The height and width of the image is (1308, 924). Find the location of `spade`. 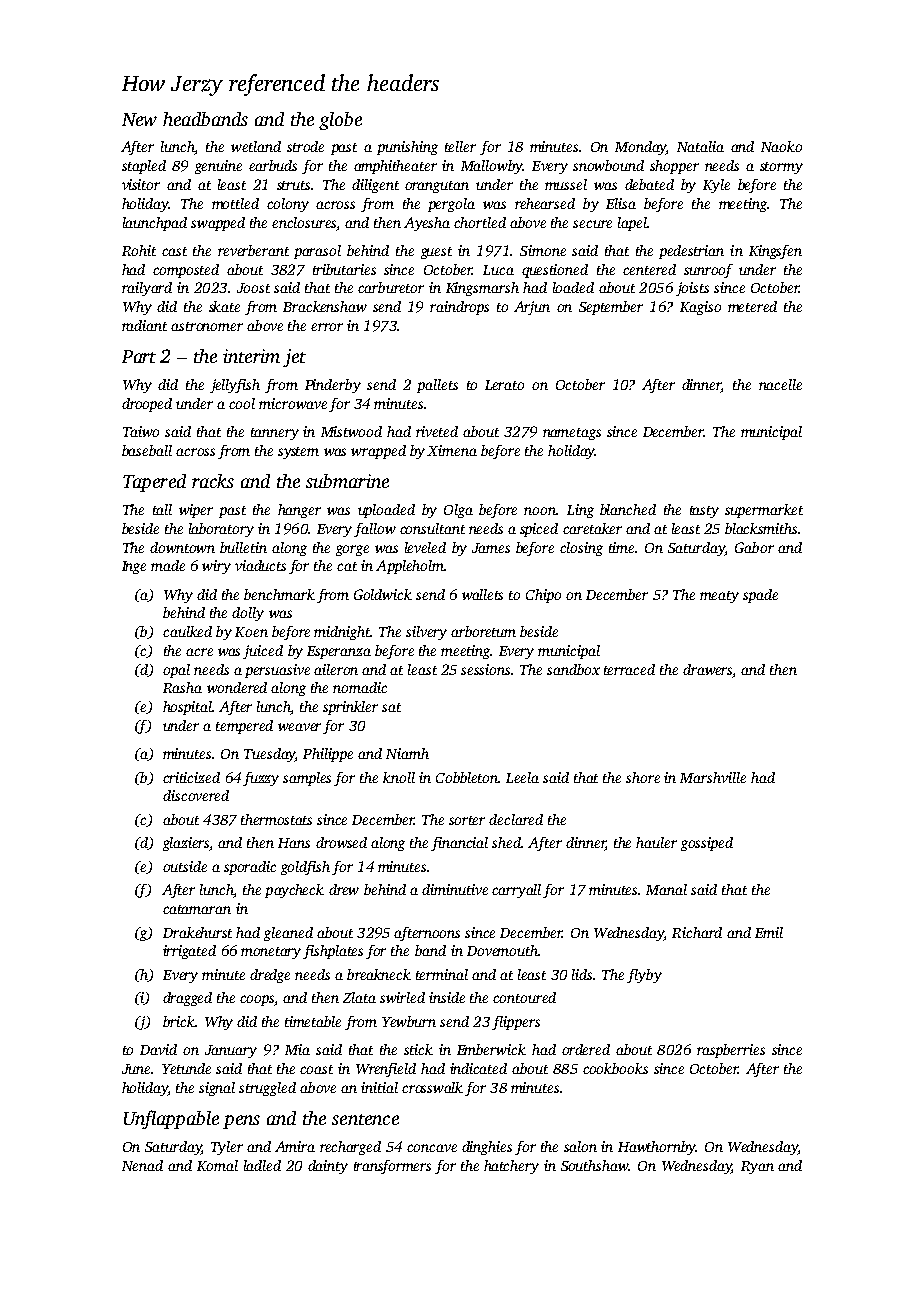

spade is located at coordinates (760, 596).
